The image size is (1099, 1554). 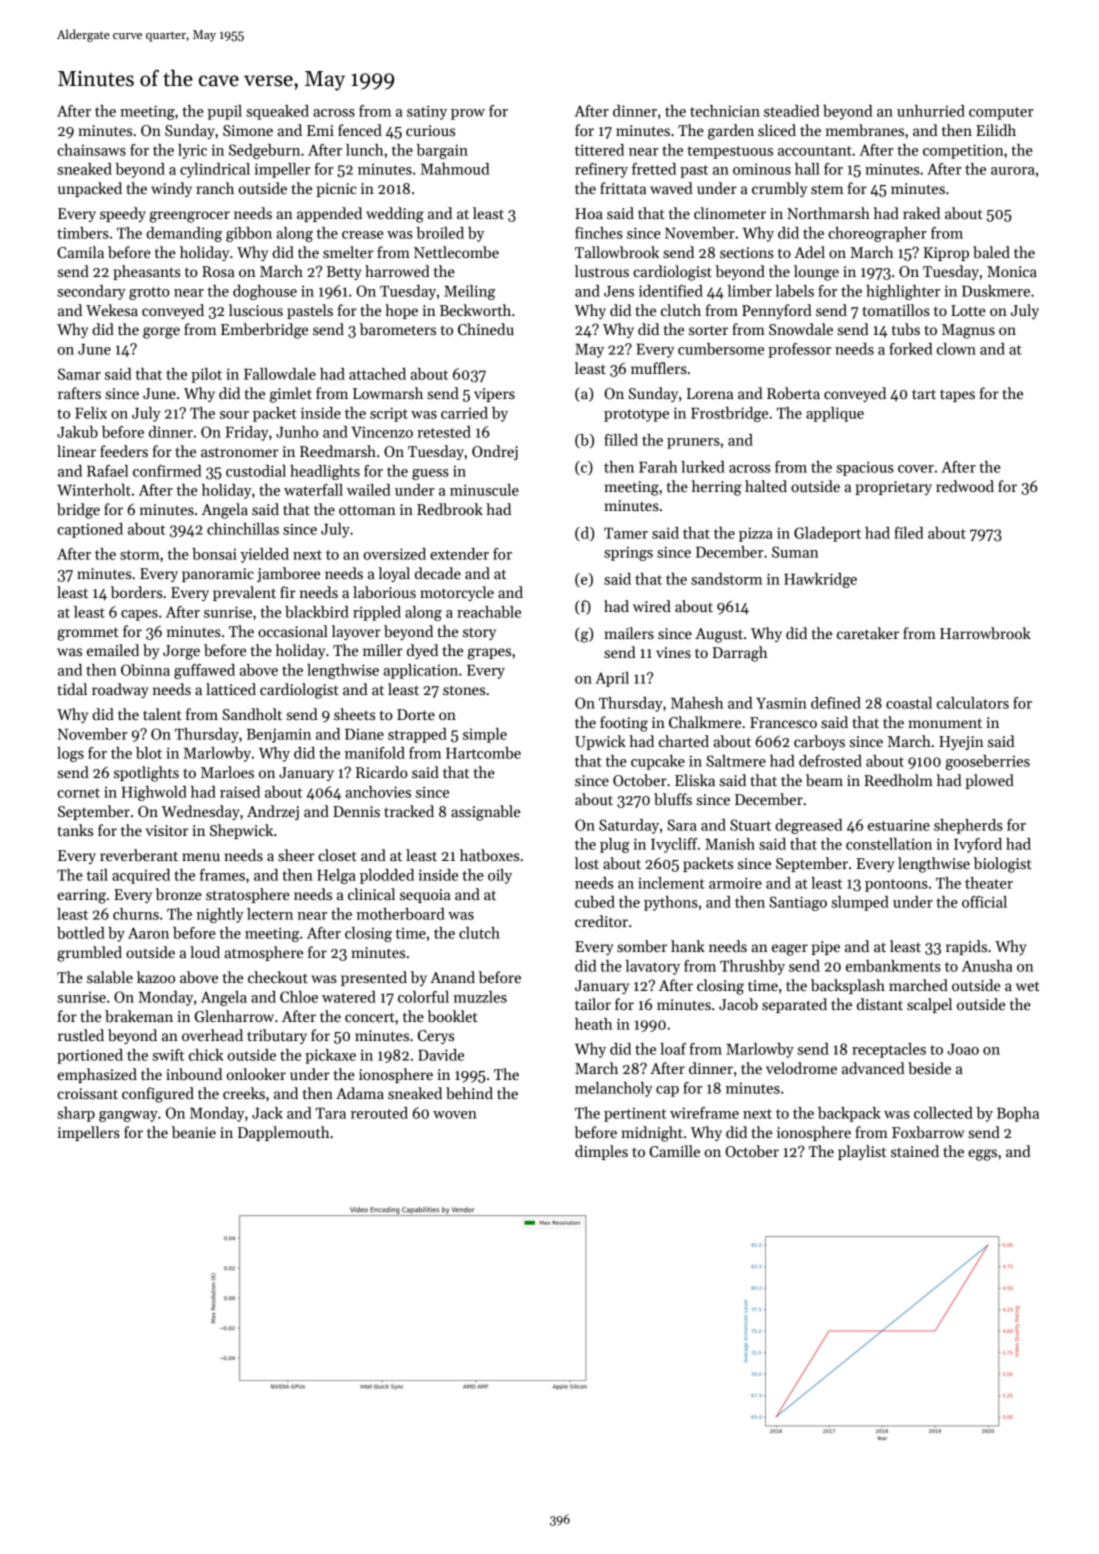 I want to click on beanie, so click(x=194, y=1132).
